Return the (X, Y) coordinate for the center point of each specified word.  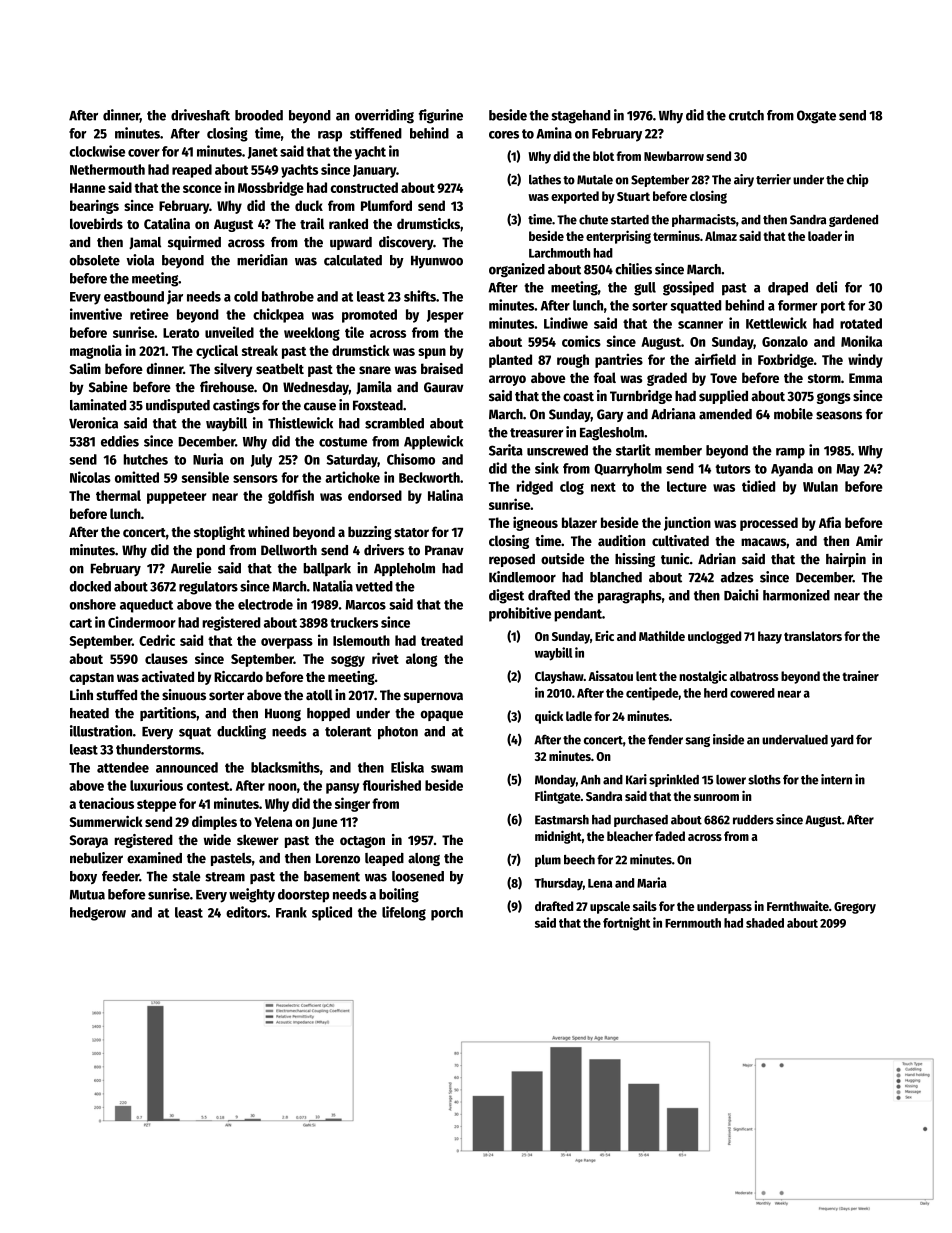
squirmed (194, 243)
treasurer (536, 433)
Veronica (93, 423)
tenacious (106, 803)
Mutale (595, 180)
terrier (773, 179)
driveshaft (200, 115)
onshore (93, 604)
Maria (652, 882)
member (678, 450)
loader (825, 236)
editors (246, 912)
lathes (545, 179)
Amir (869, 540)
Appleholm (404, 569)
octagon (362, 842)
